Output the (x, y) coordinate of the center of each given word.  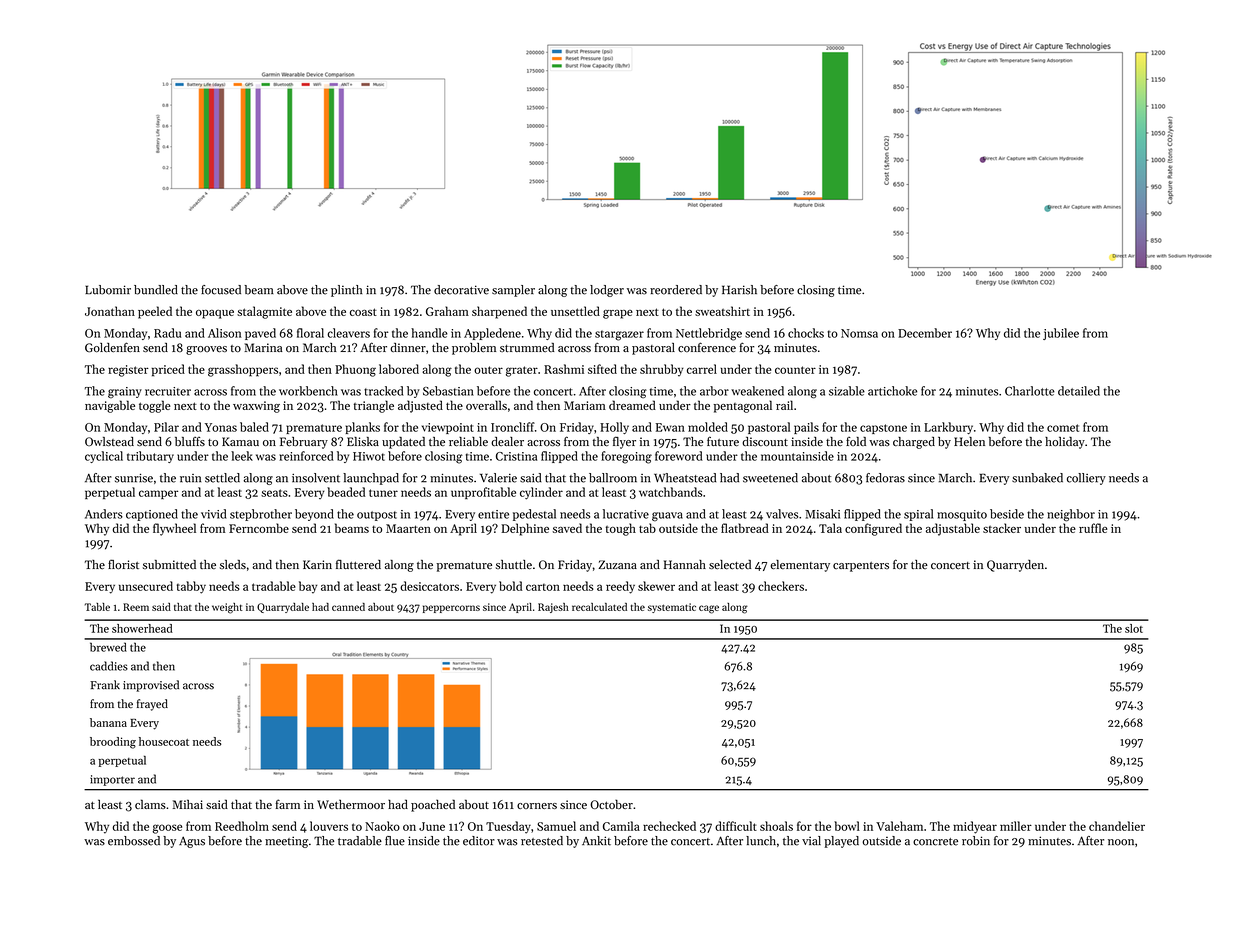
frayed (152, 705)
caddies (109, 666)
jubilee (1061, 334)
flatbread (745, 528)
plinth (346, 291)
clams (150, 804)
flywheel (174, 529)
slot (1134, 628)
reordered (676, 290)
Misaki (822, 514)
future (723, 441)
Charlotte (1030, 391)
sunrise (134, 478)
